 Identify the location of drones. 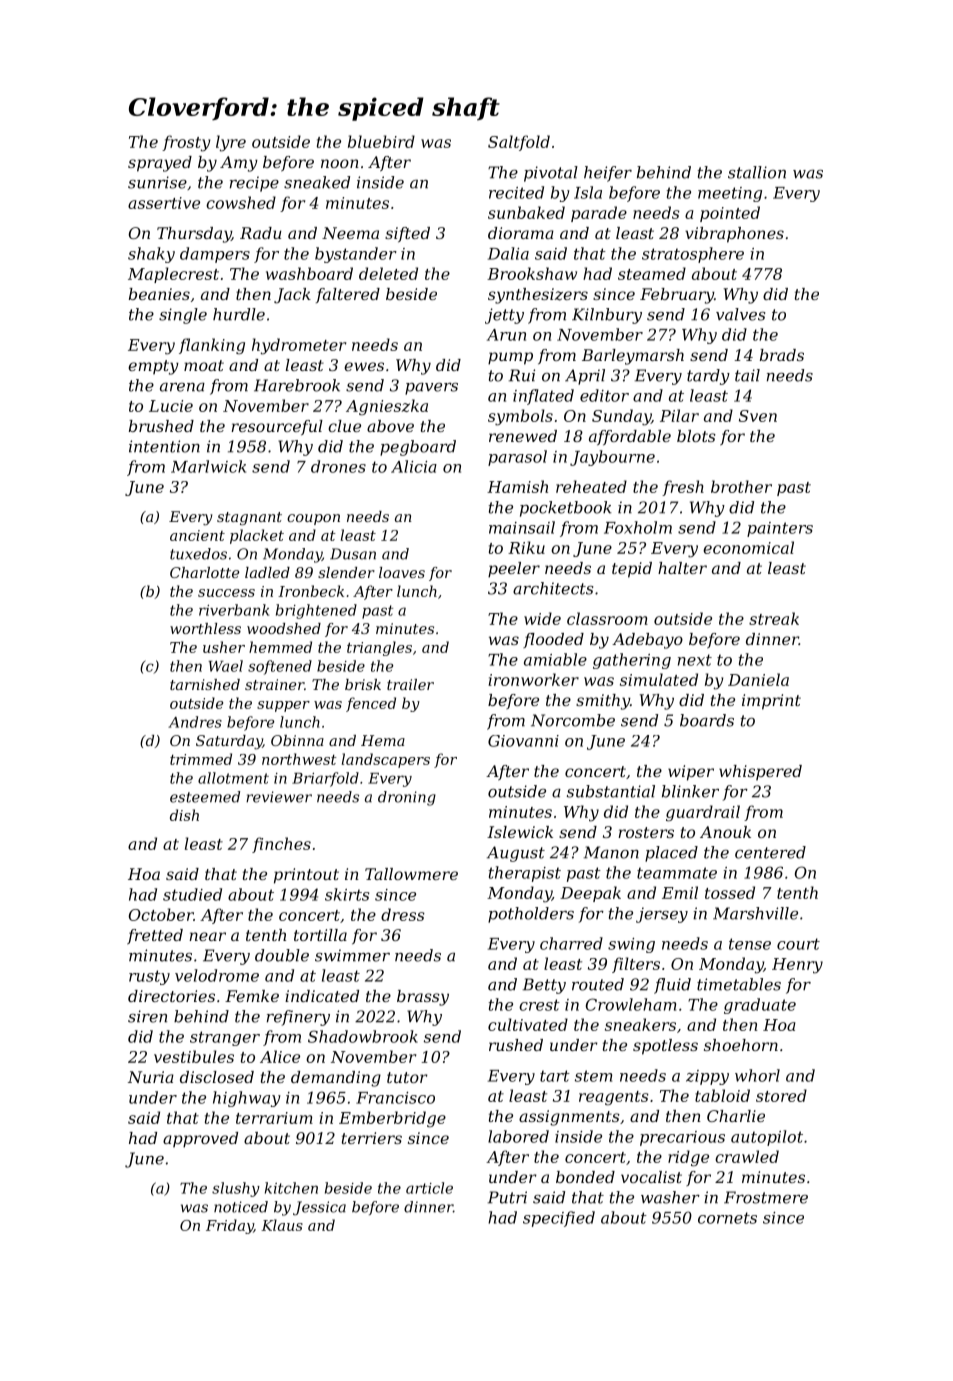
(338, 466).
